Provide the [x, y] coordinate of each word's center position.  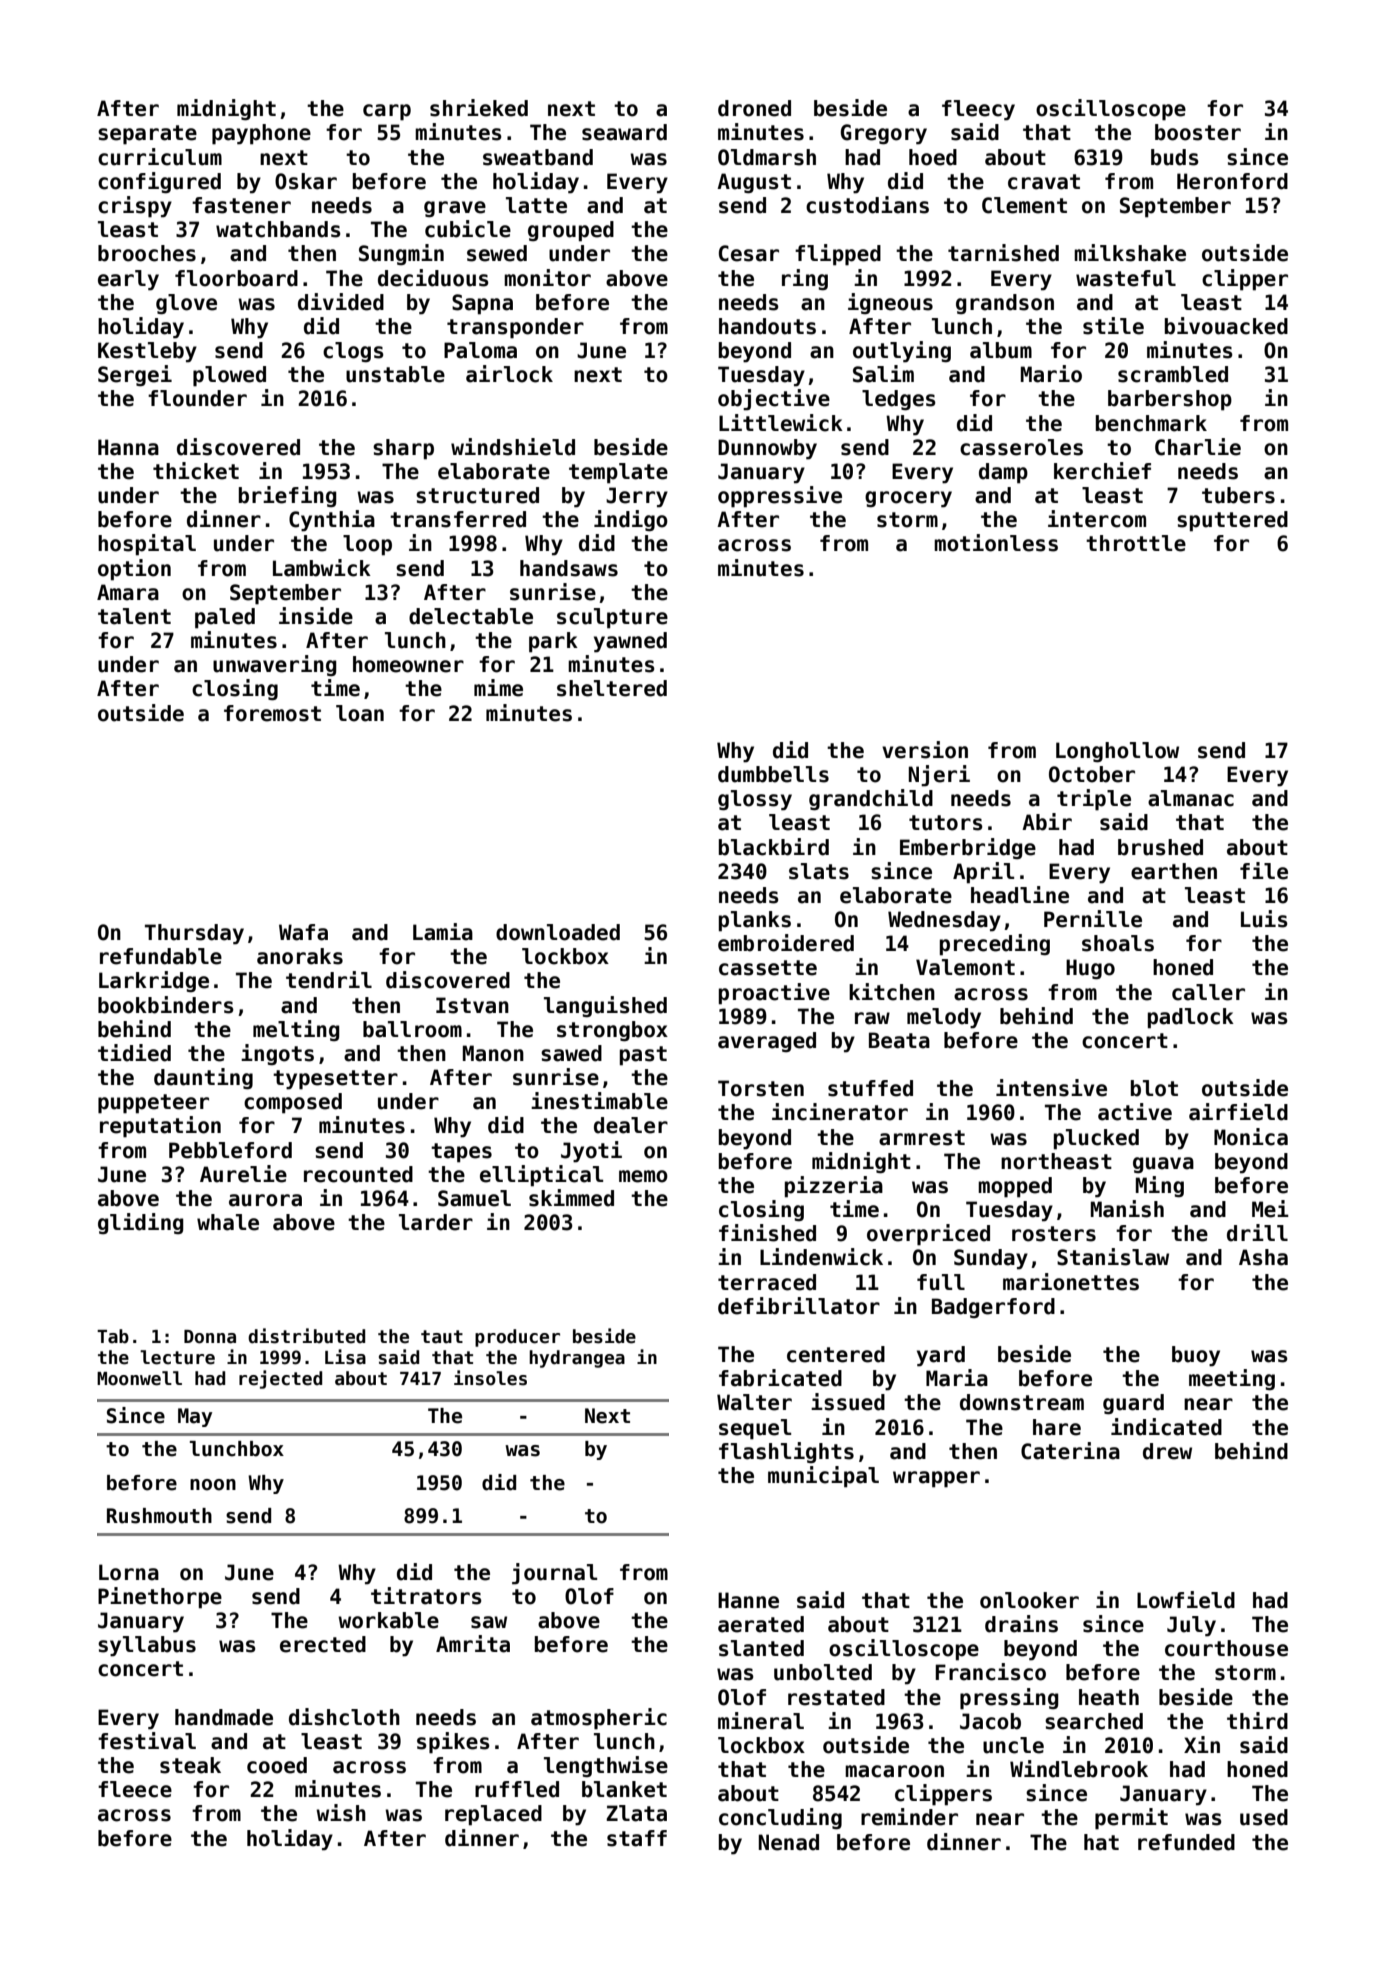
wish [341, 1813]
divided [341, 302]
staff [637, 1838]
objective [774, 400]
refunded [1186, 1842]
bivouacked [1226, 326]
